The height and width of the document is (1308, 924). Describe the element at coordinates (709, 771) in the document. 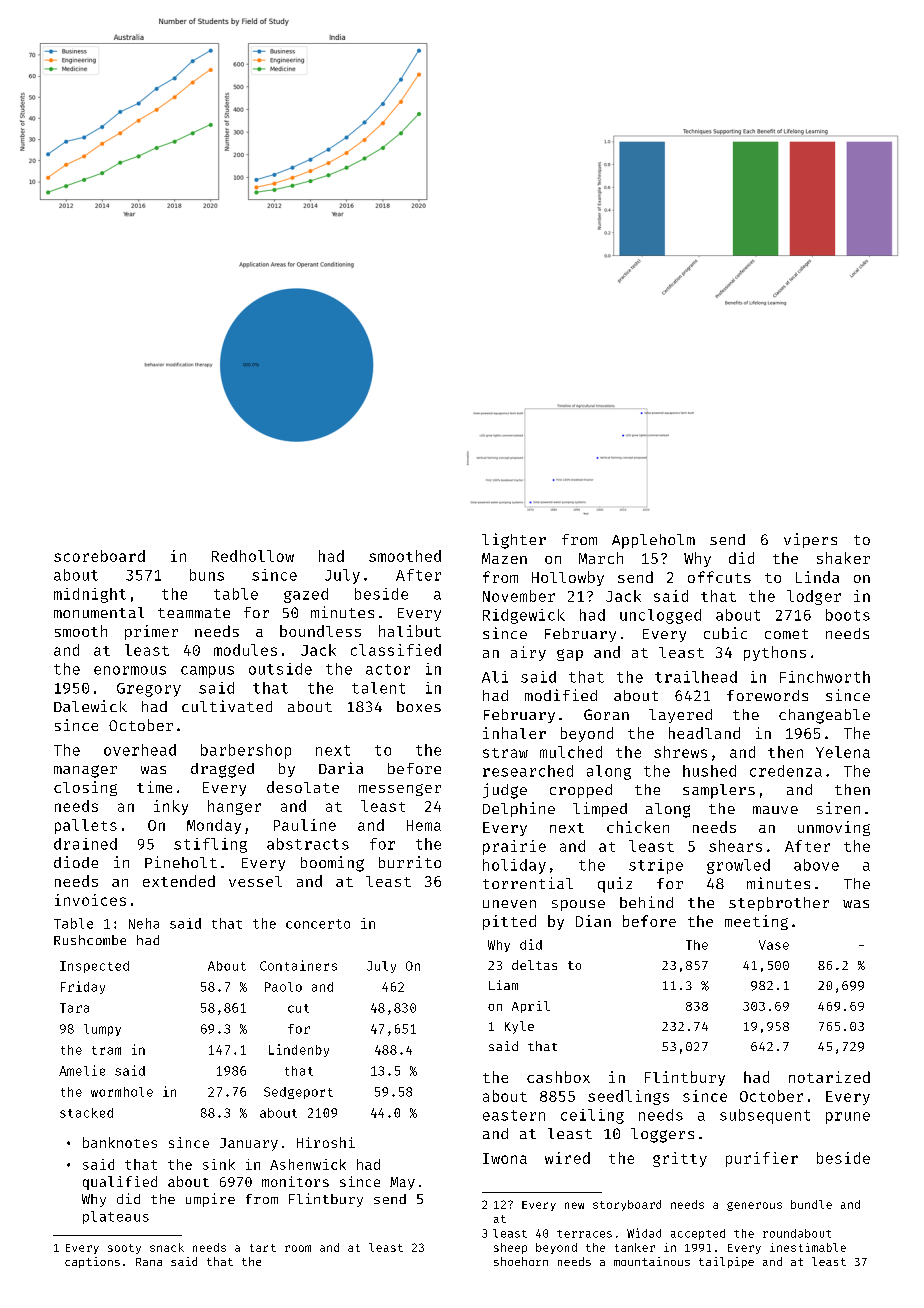

I see `hushed` at that location.
